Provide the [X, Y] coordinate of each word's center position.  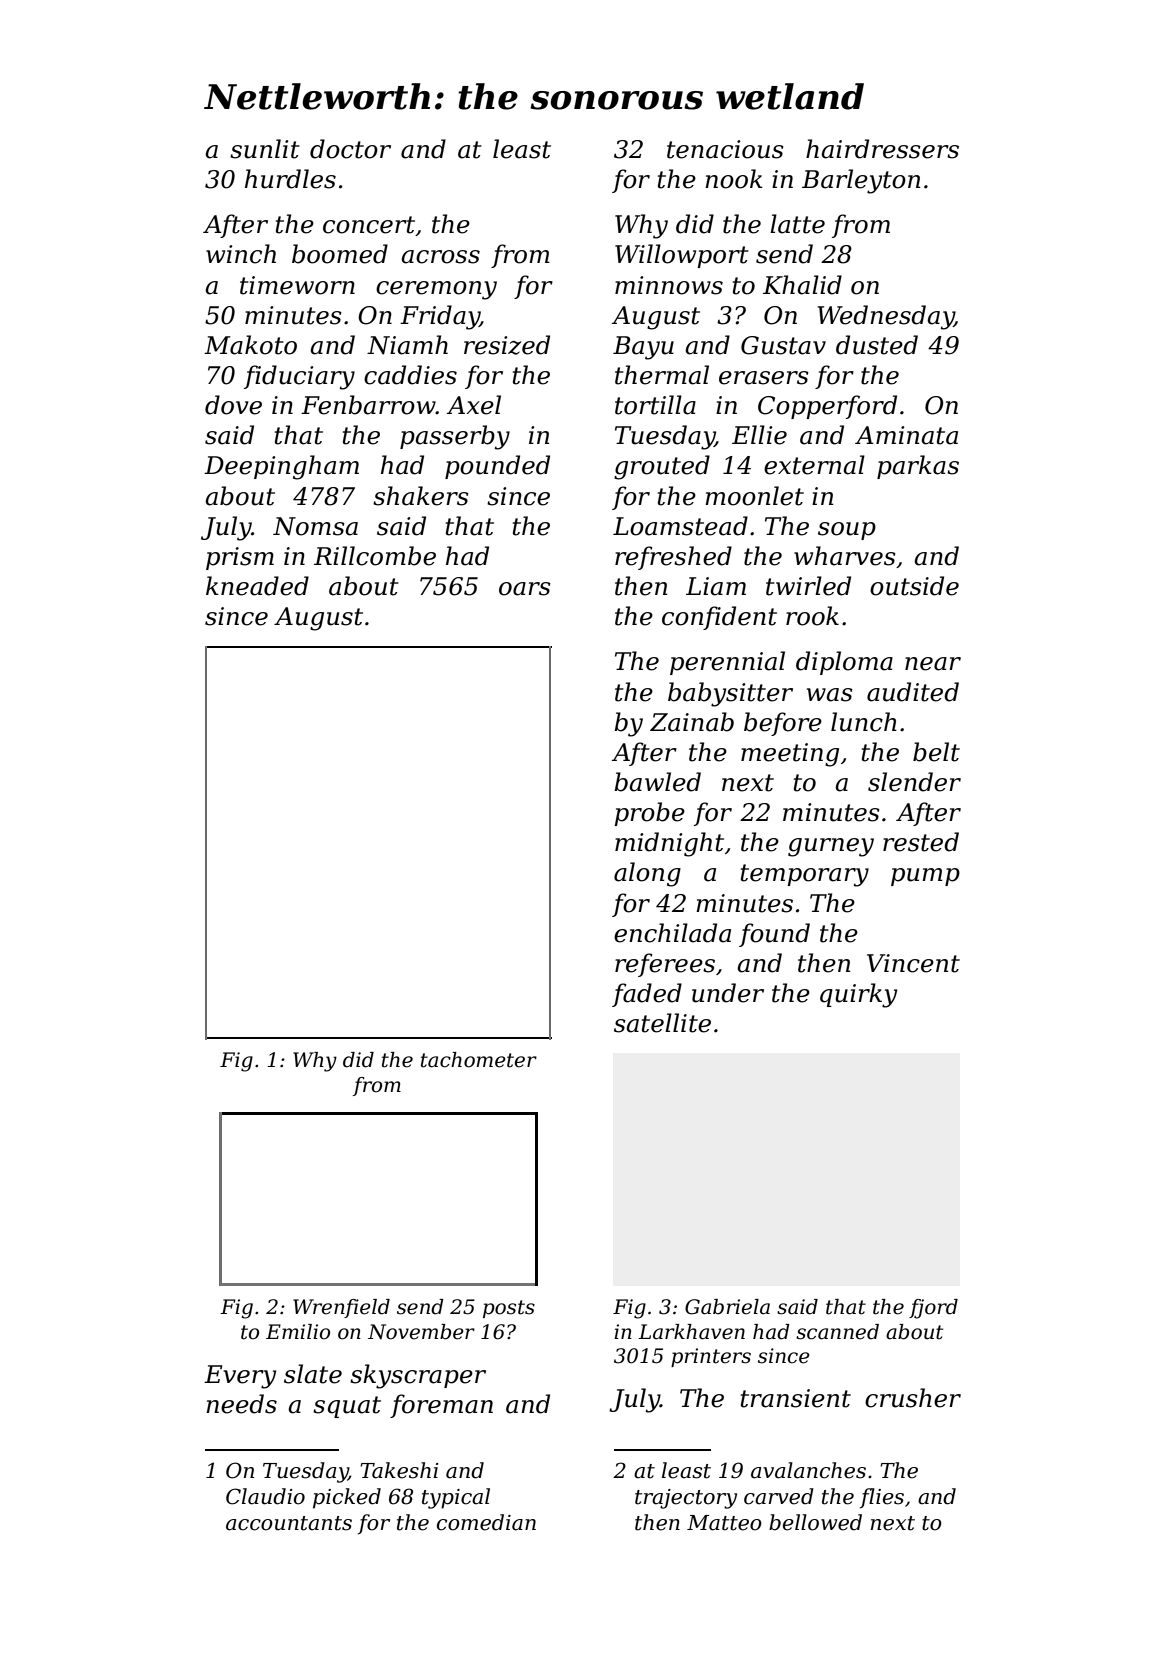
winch [241, 254]
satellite [662, 1023]
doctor [350, 149]
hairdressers [882, 149]
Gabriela [727, 1307]
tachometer [479, 1060]
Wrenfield [341, 1308]
